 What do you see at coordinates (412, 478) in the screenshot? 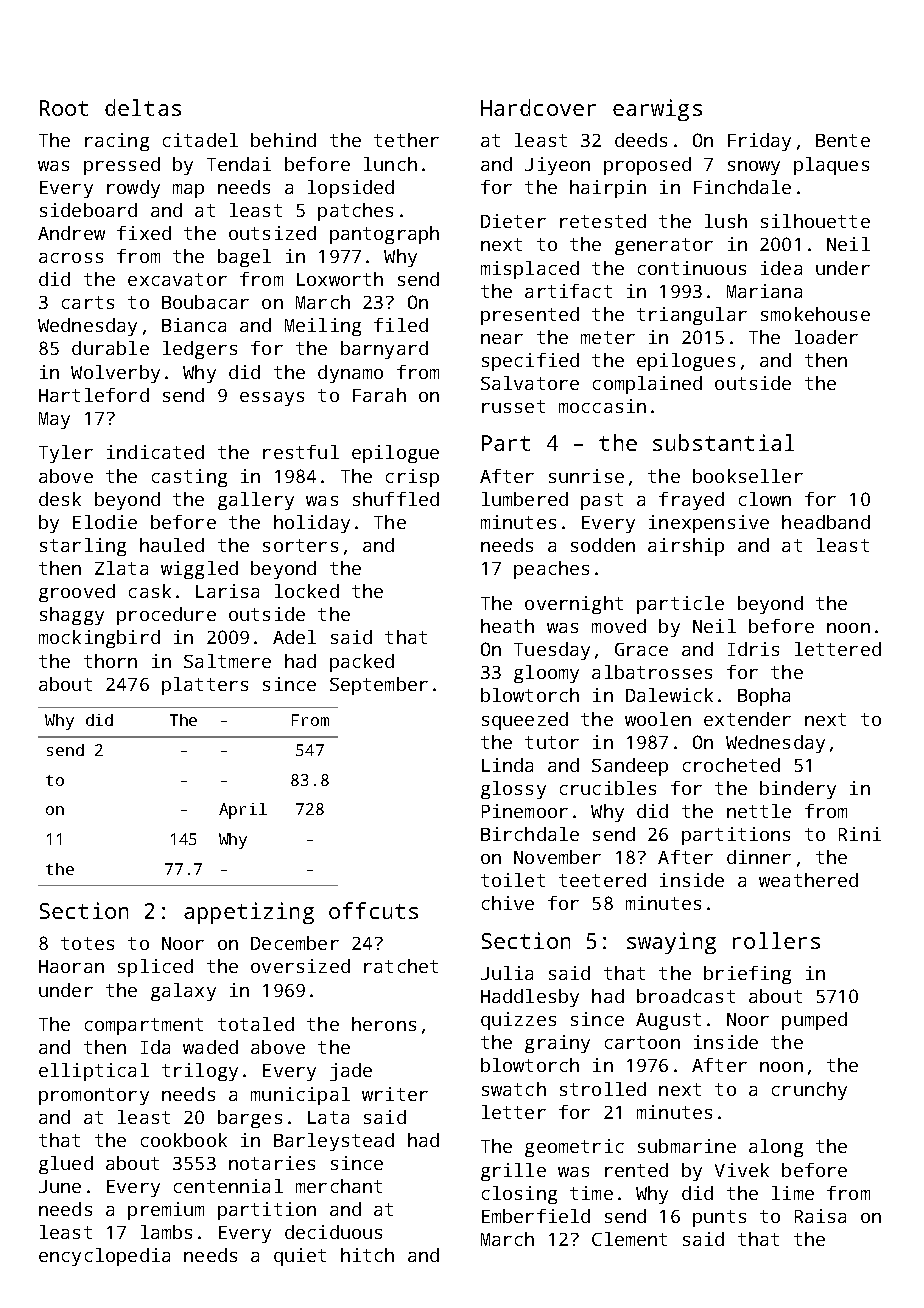
I see `crisp` at bounding box center [412, 478].
